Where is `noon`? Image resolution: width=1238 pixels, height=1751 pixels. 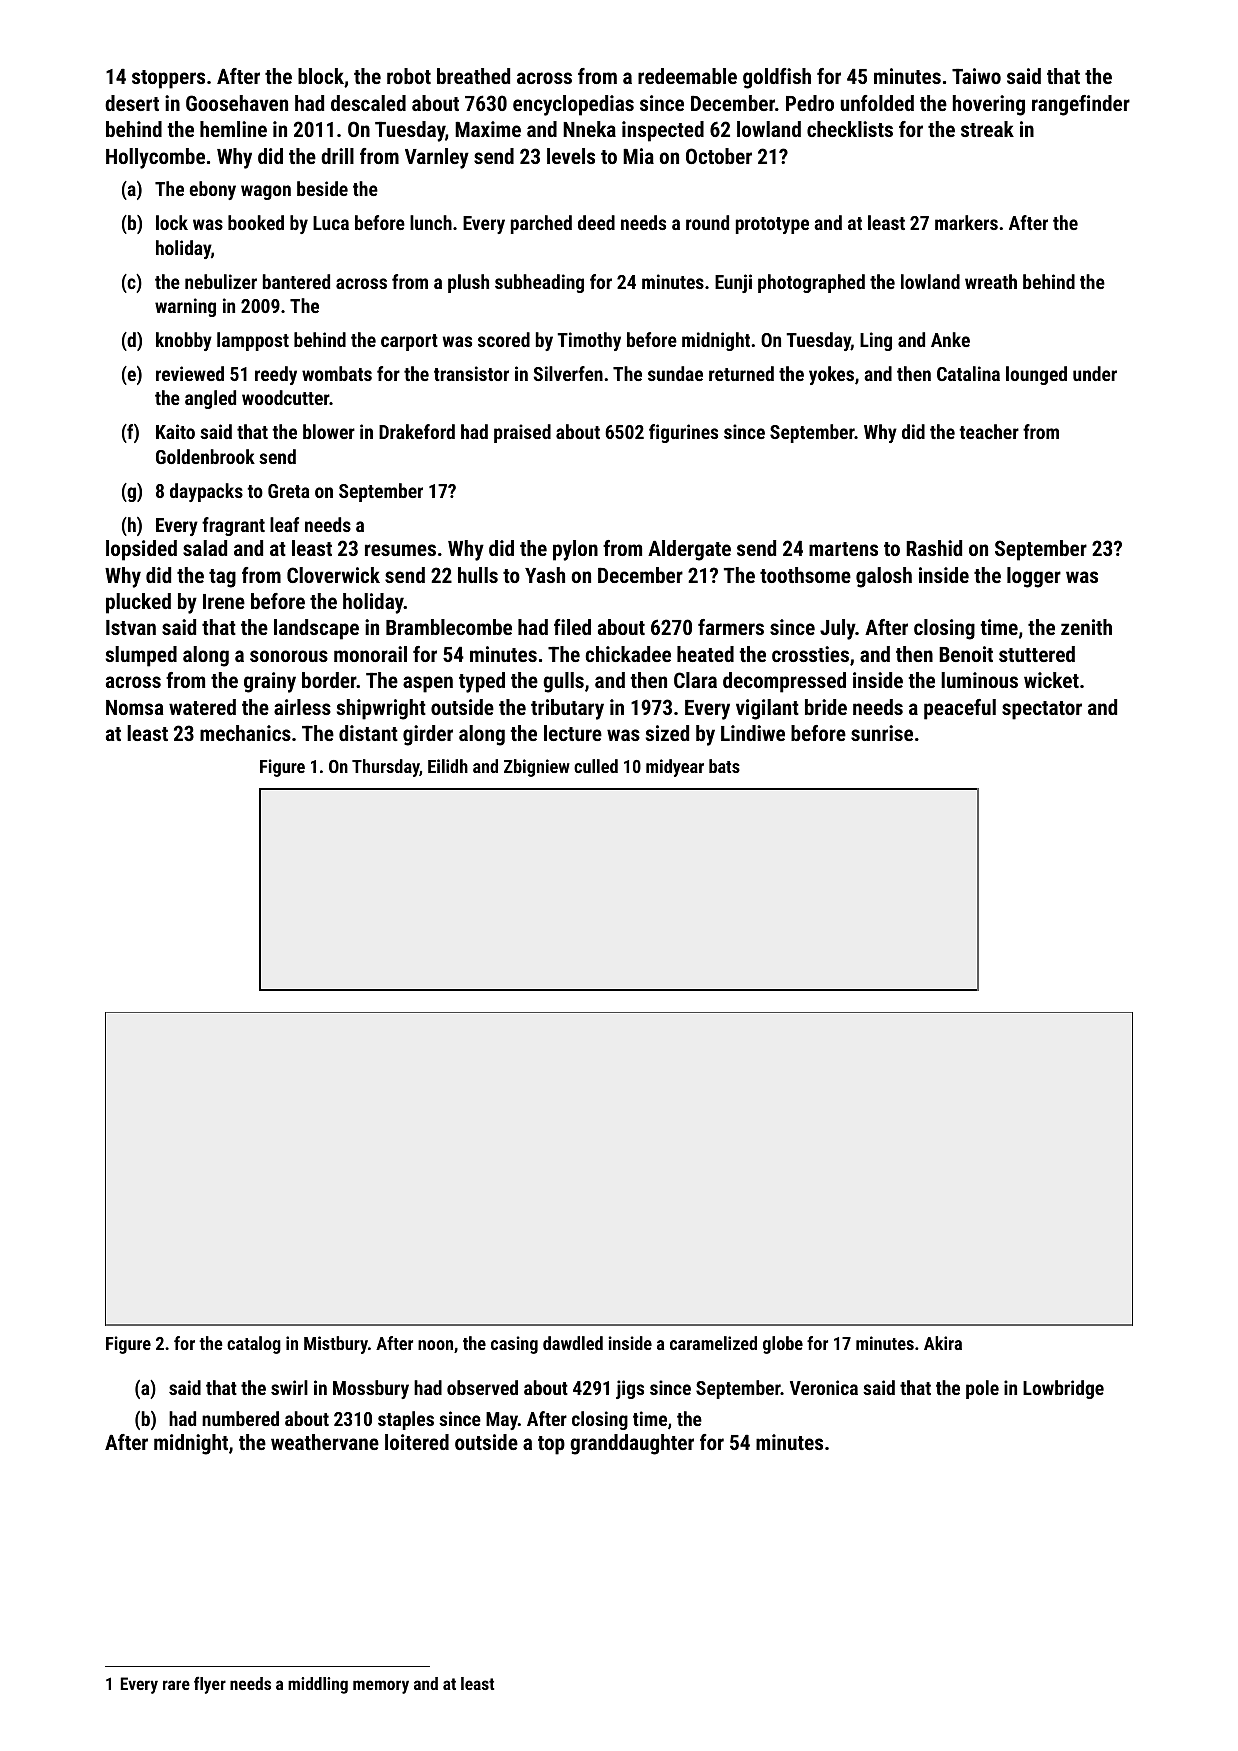
noon is located at coordinates (435, 1345).
